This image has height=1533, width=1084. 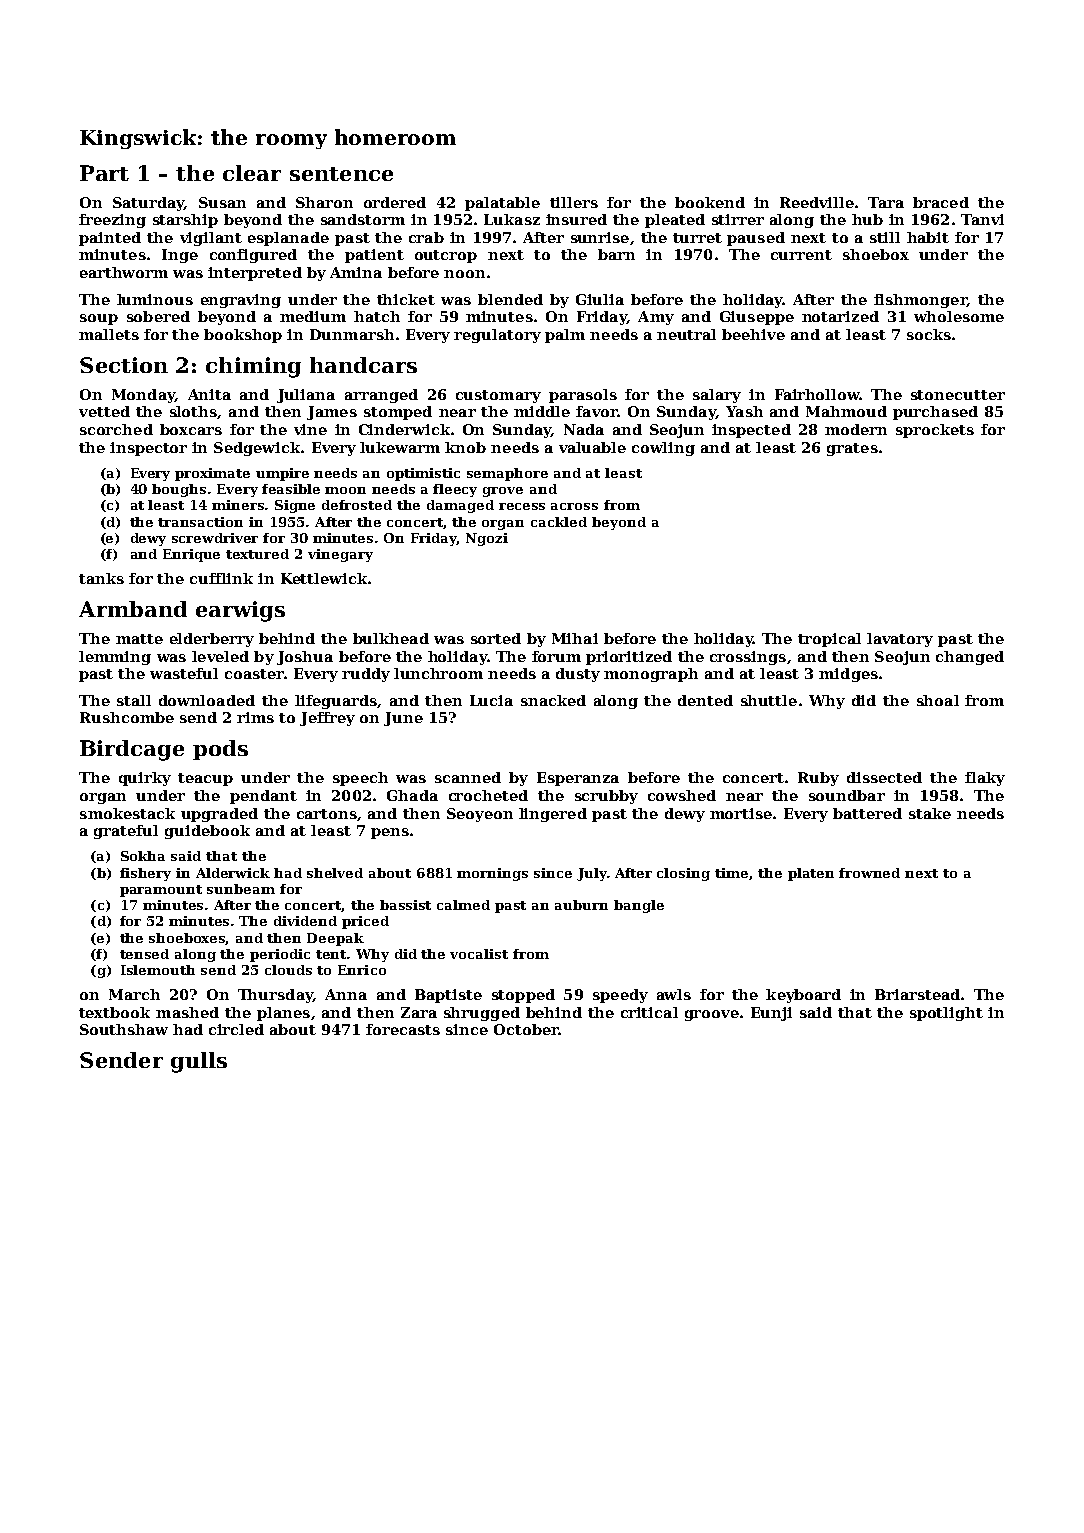 What do you see at coordinates (710, 202) in the image?
I see `bookend` at bounding box center [710, 202].
